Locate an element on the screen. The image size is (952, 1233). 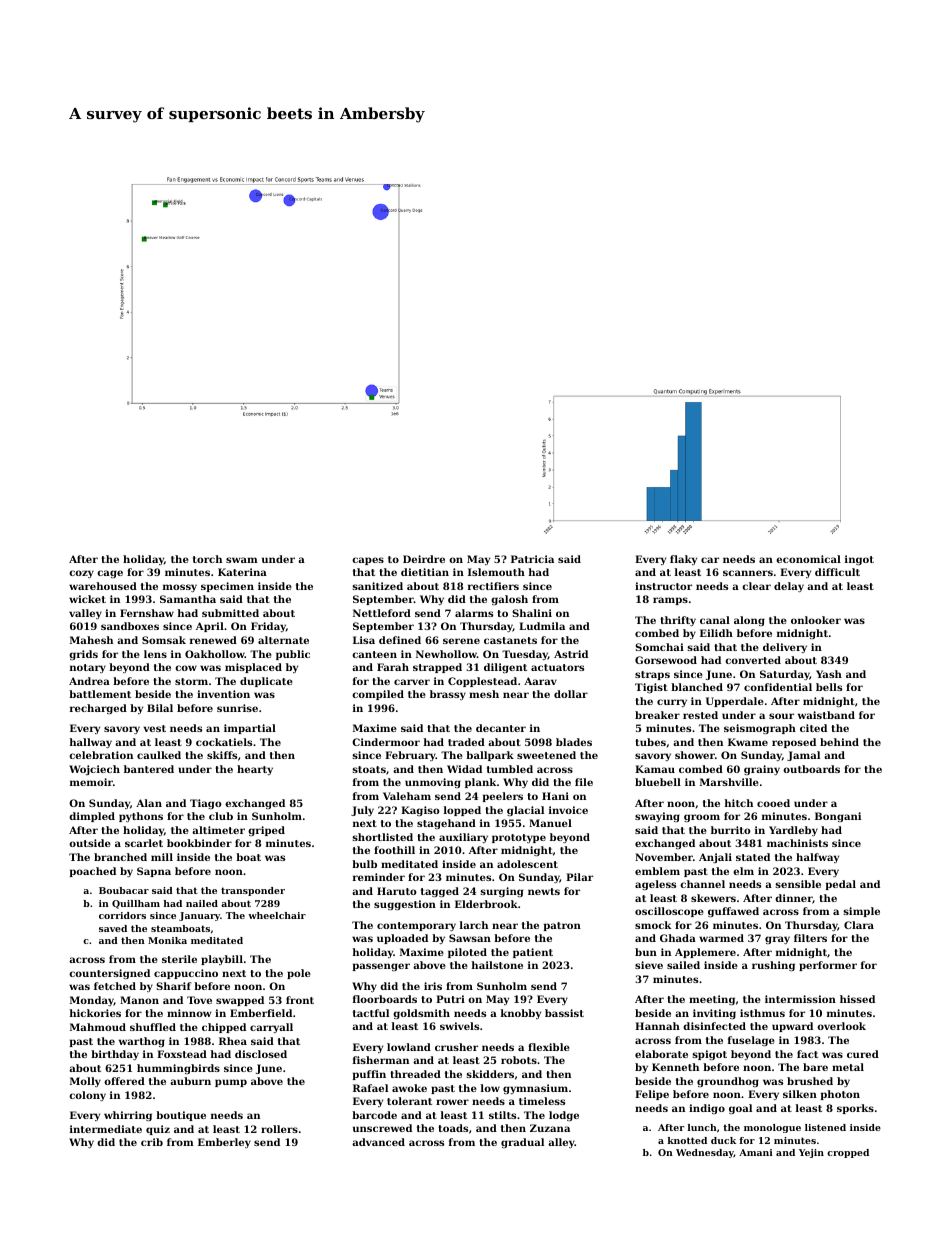
difficult is located at coordinates (837, 572).
